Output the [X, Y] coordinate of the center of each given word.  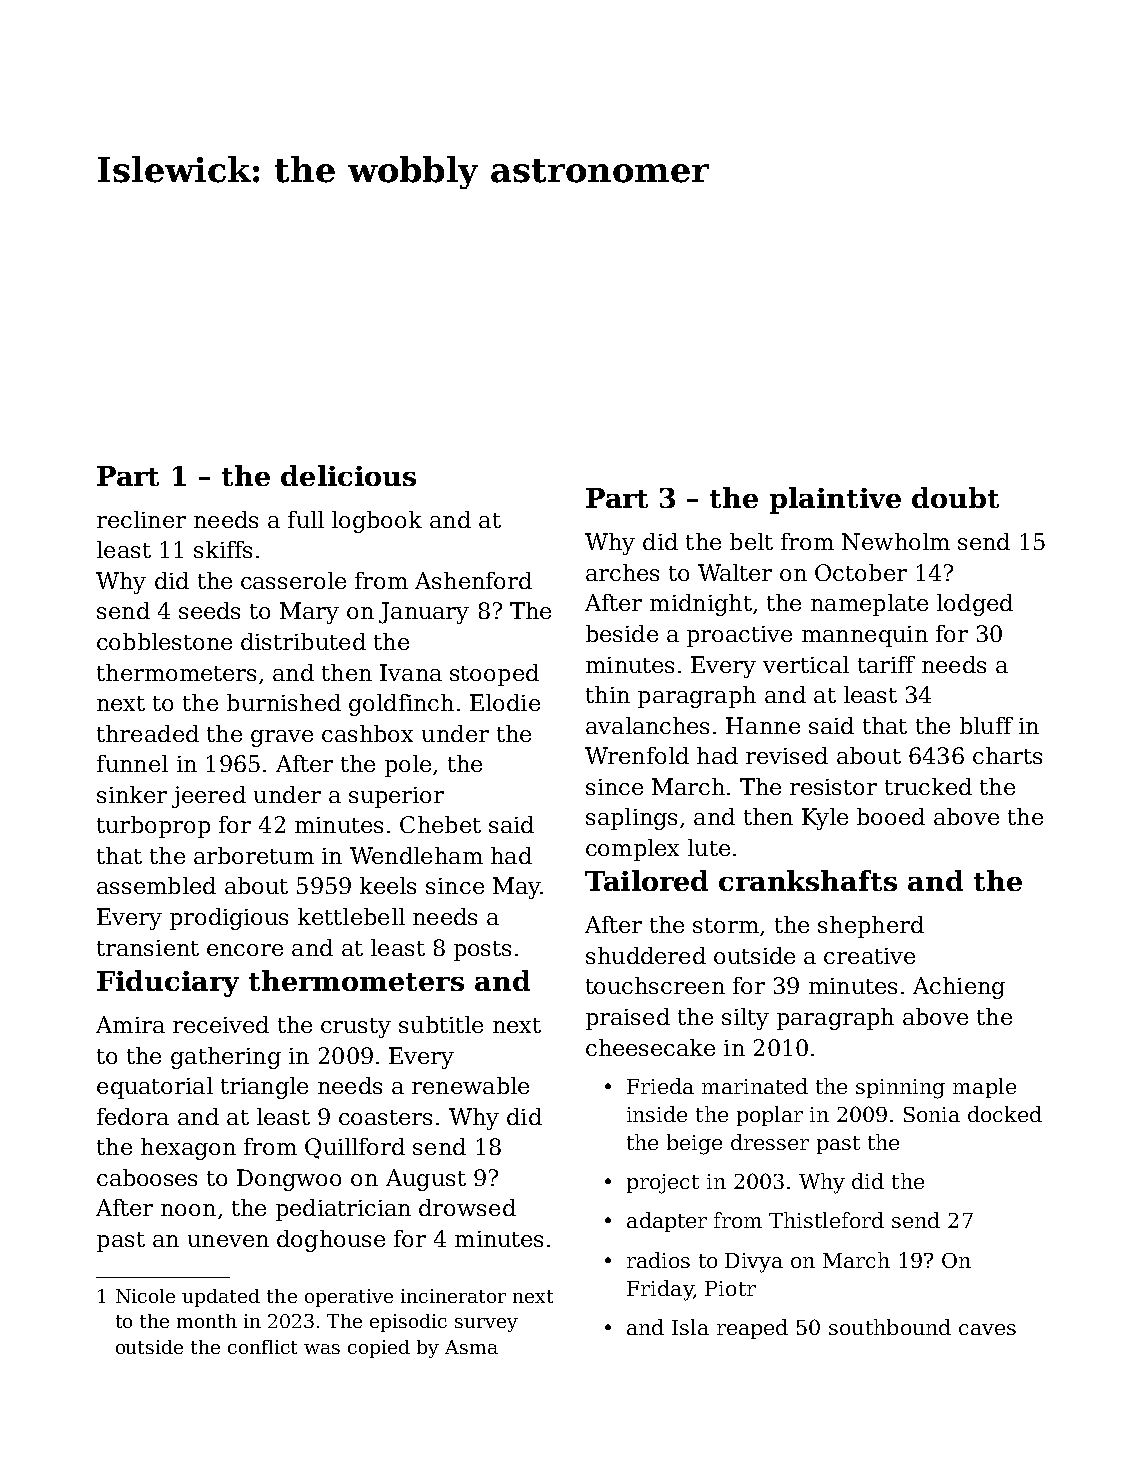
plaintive [835, 500]
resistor [833, 787]
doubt [955, 497]
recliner [141, 519]
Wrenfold [637, 755]
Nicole [145, 1296]
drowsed [467, 1207]
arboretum [254, 855]
